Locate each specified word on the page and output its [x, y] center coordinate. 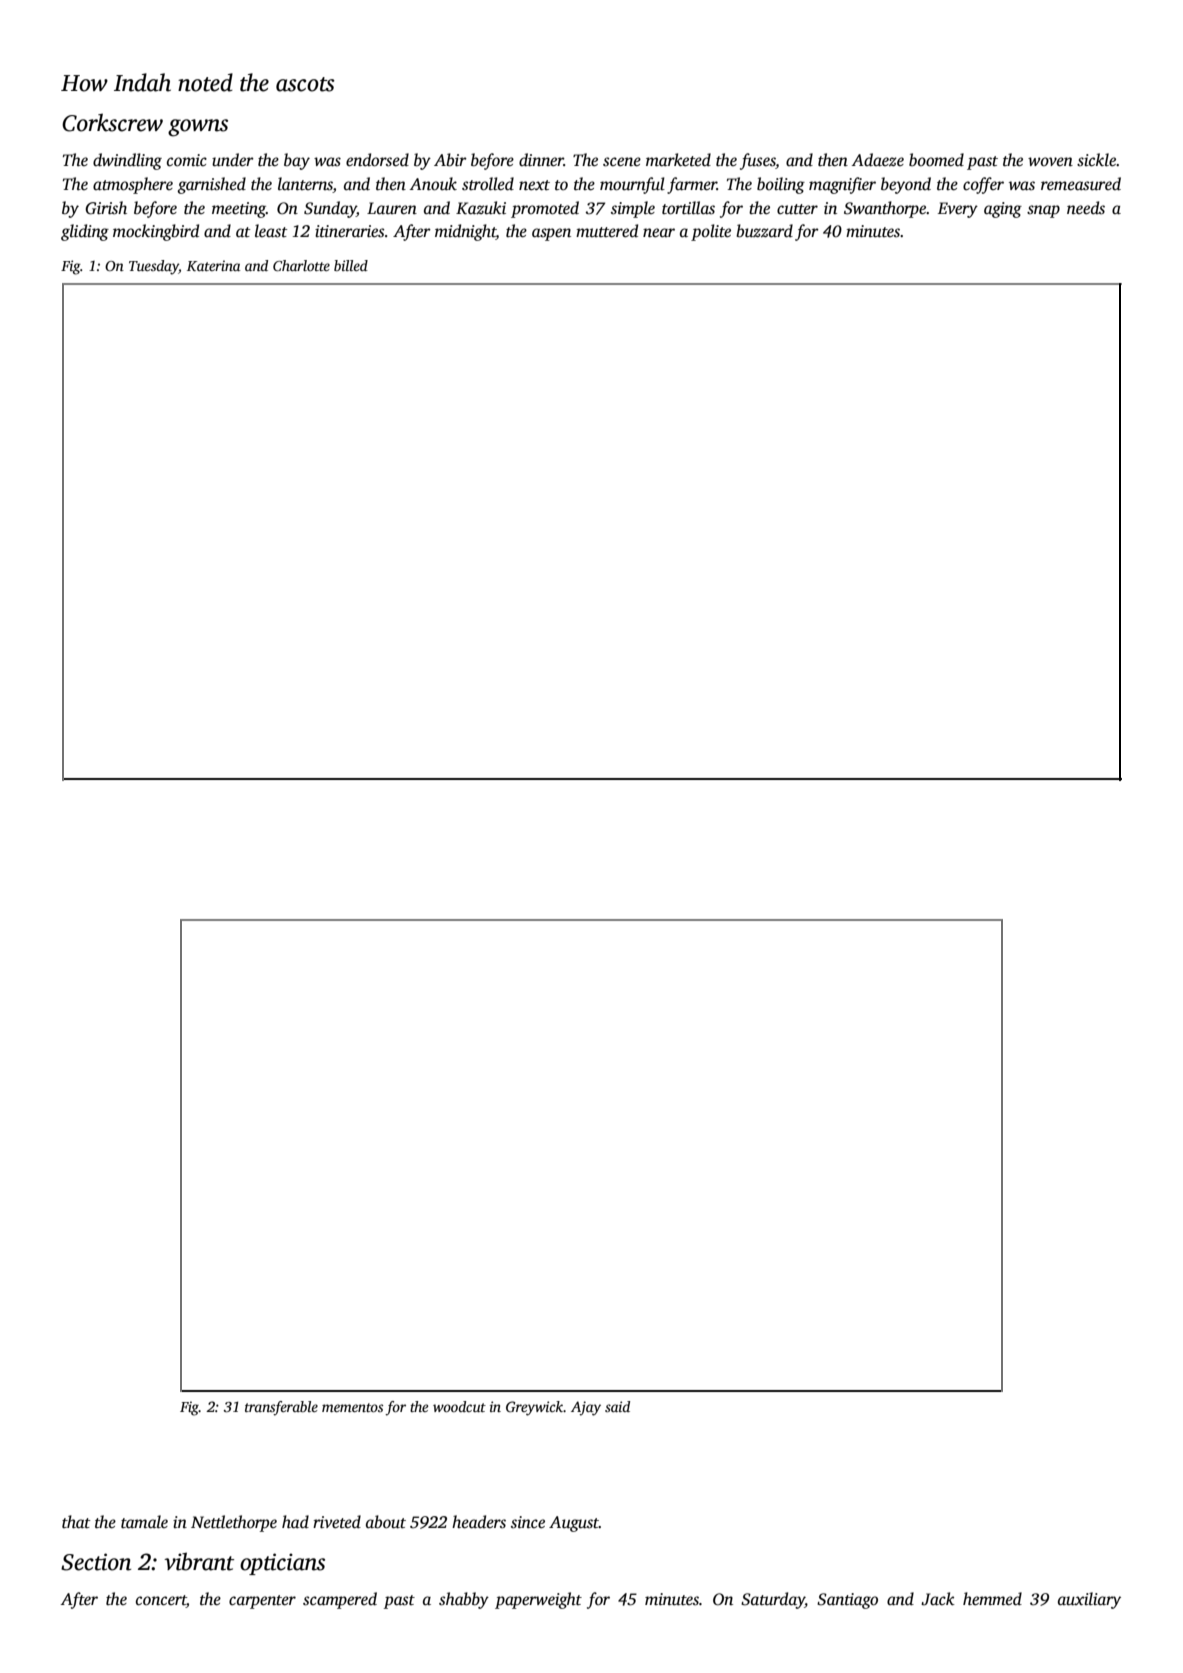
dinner [541, 160]
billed [351, 265]
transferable [281, 1408]
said [617, 1406]
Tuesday [154, 267]
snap [1043, 211]
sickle [1096, 160]
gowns [198, 128]
